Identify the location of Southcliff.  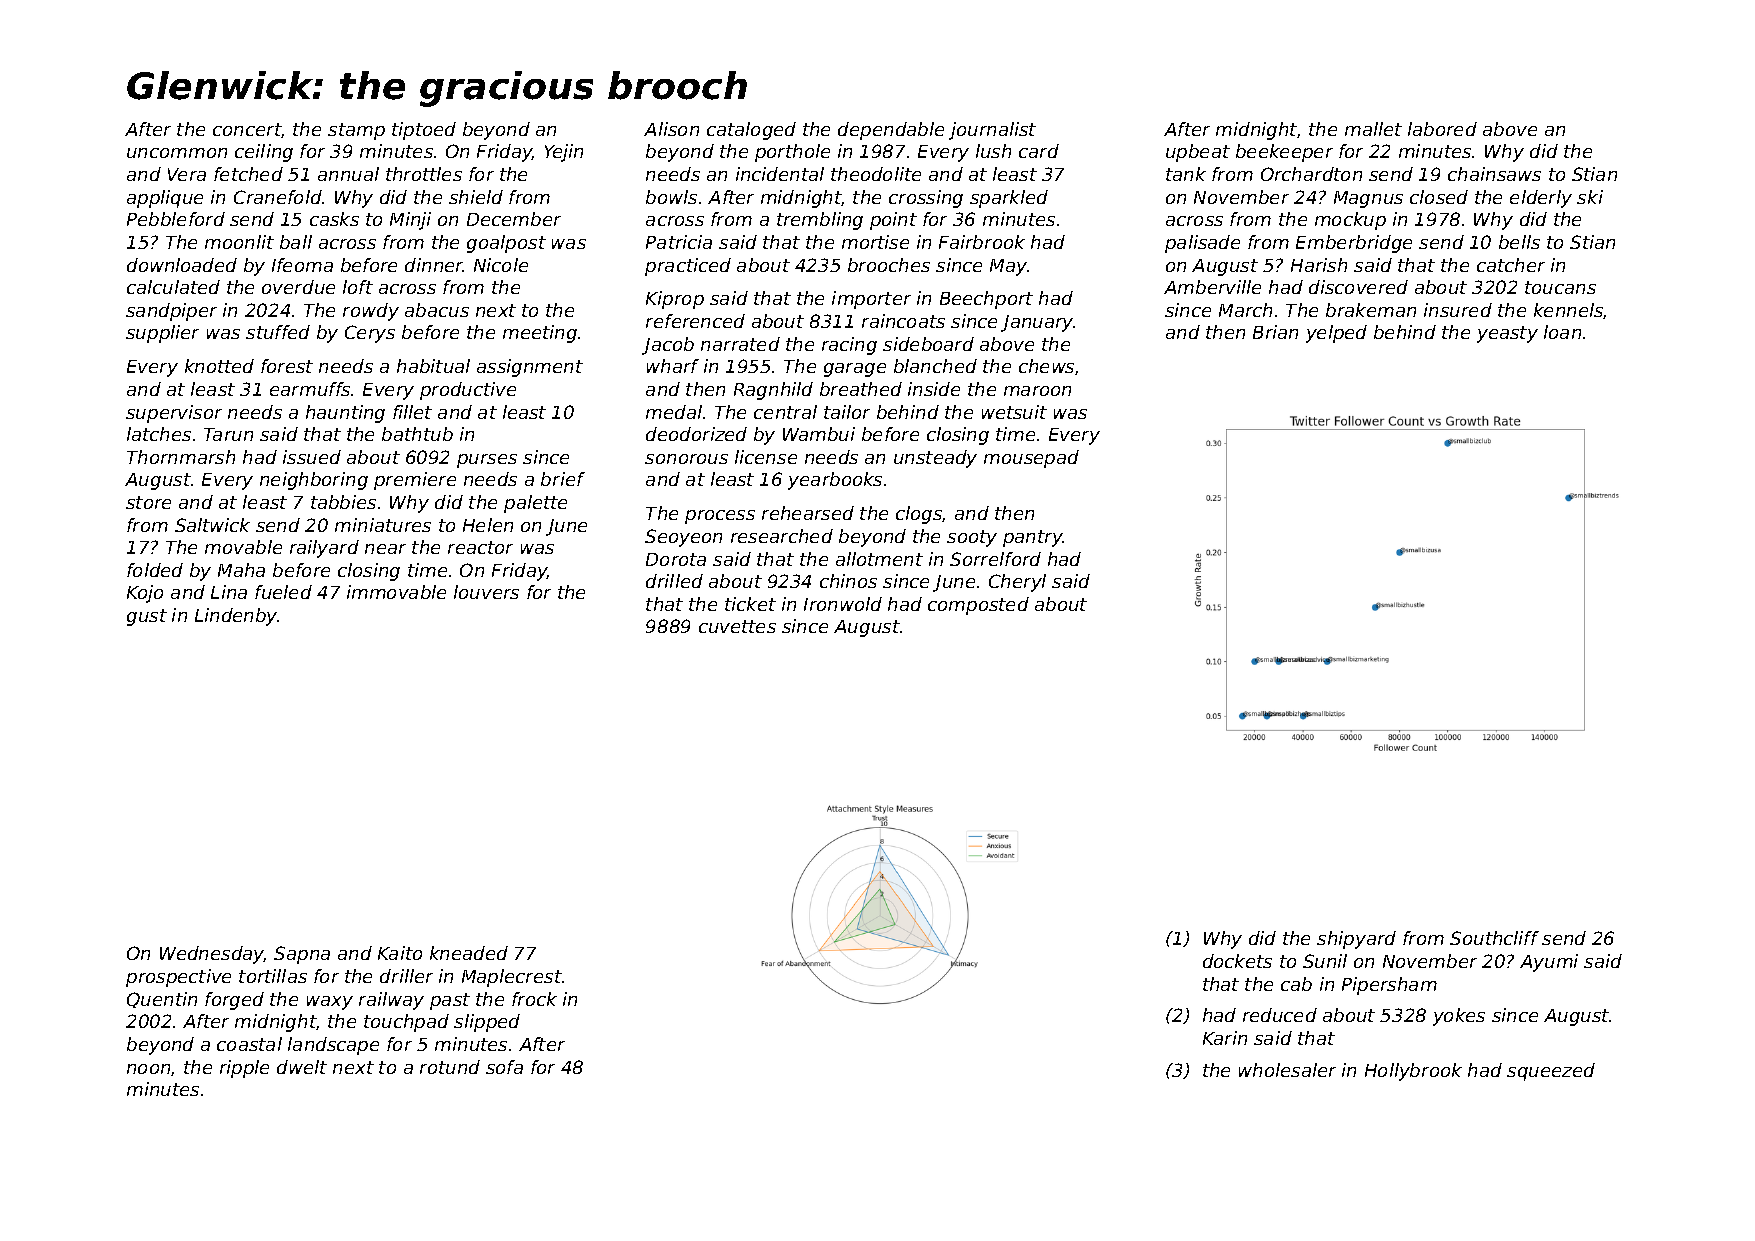
(1494, 938).
